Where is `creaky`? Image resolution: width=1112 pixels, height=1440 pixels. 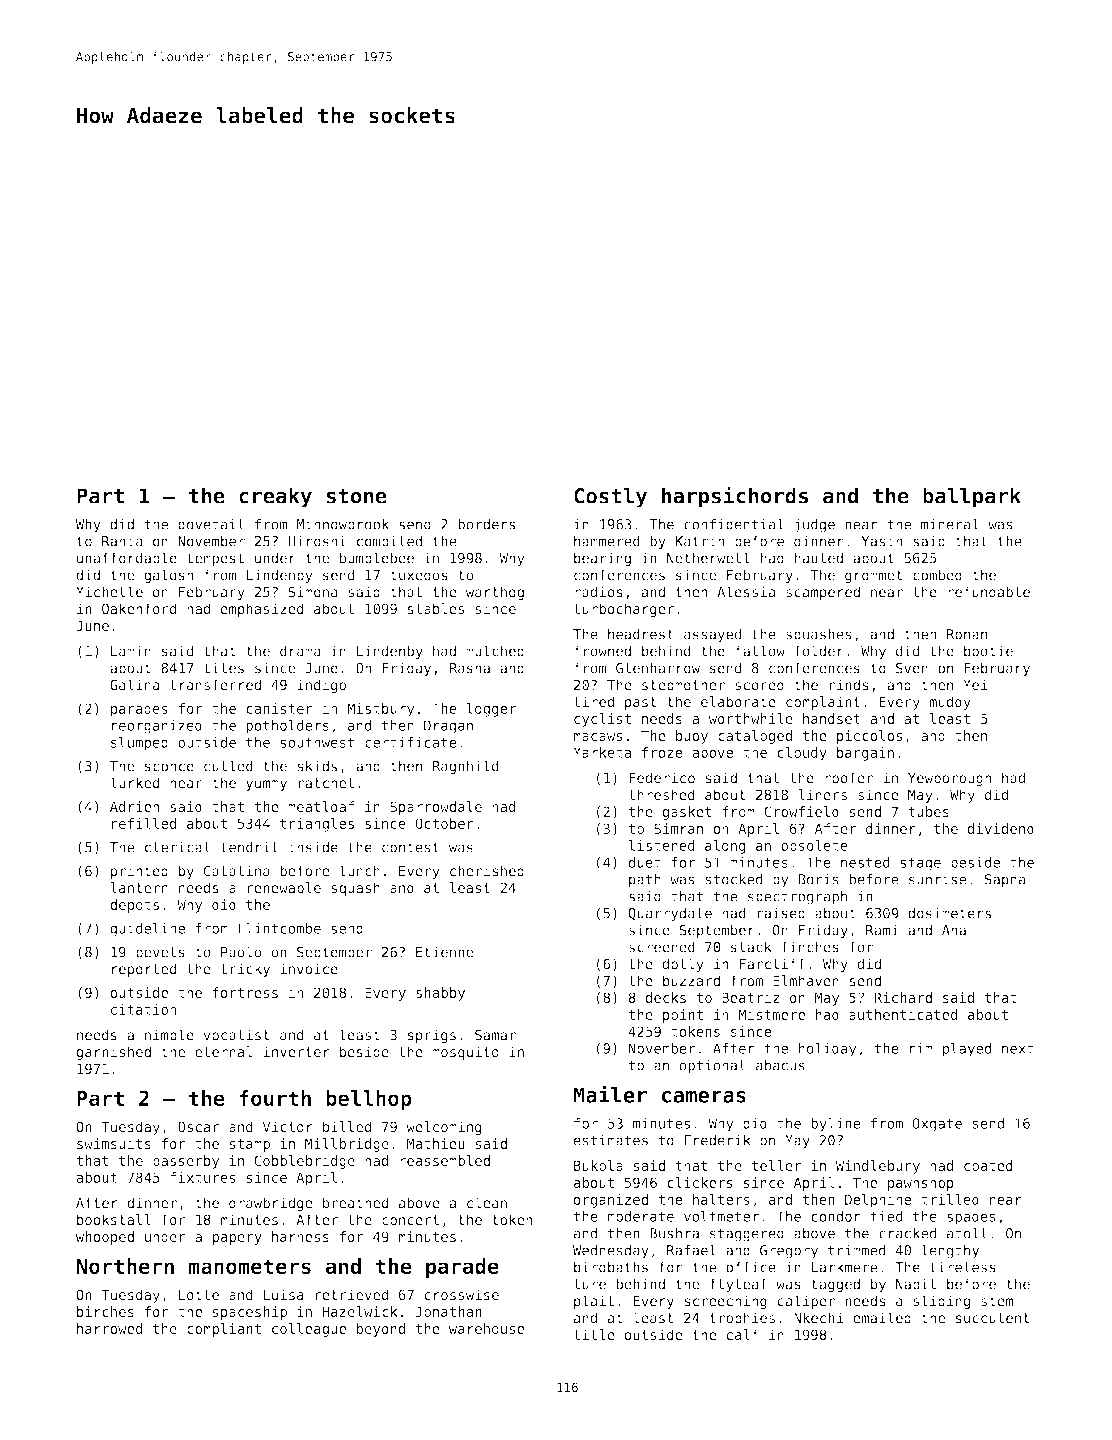 creaky is located at coordinates (275, 497).
